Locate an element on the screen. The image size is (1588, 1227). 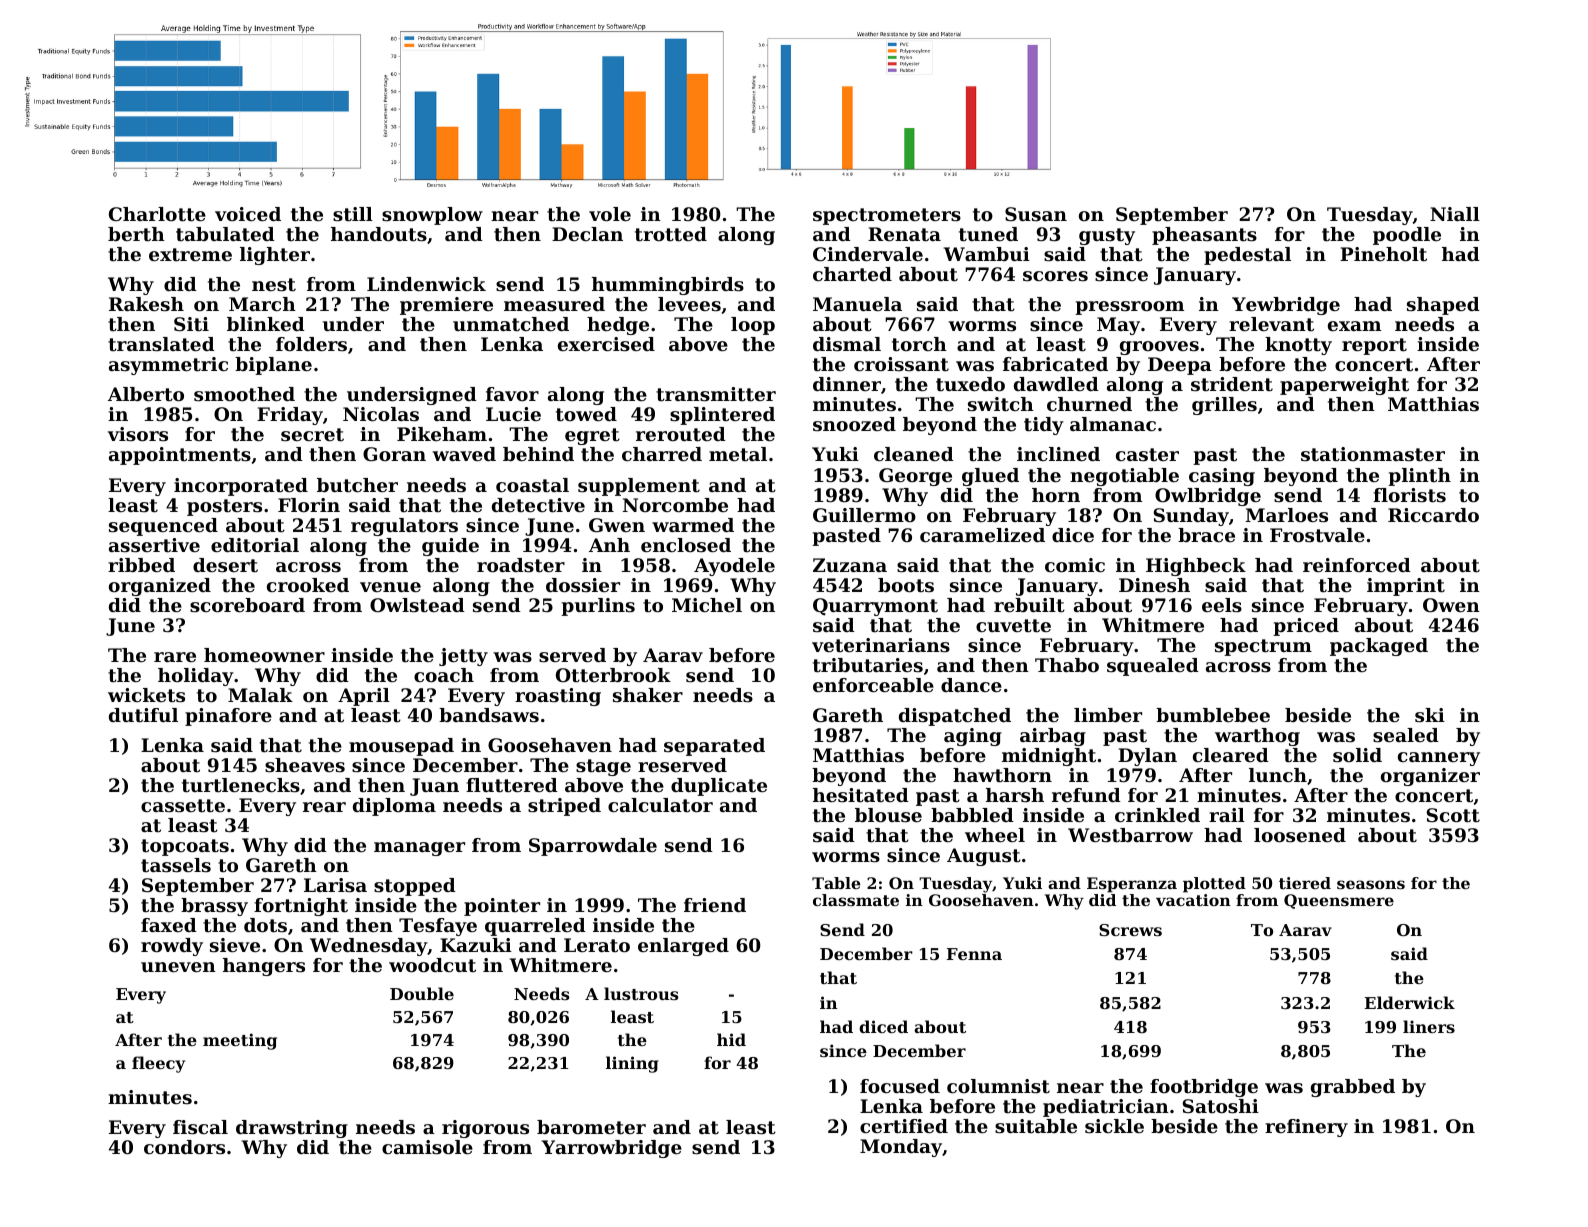
snowplow is located at coordinates (432, 216).
